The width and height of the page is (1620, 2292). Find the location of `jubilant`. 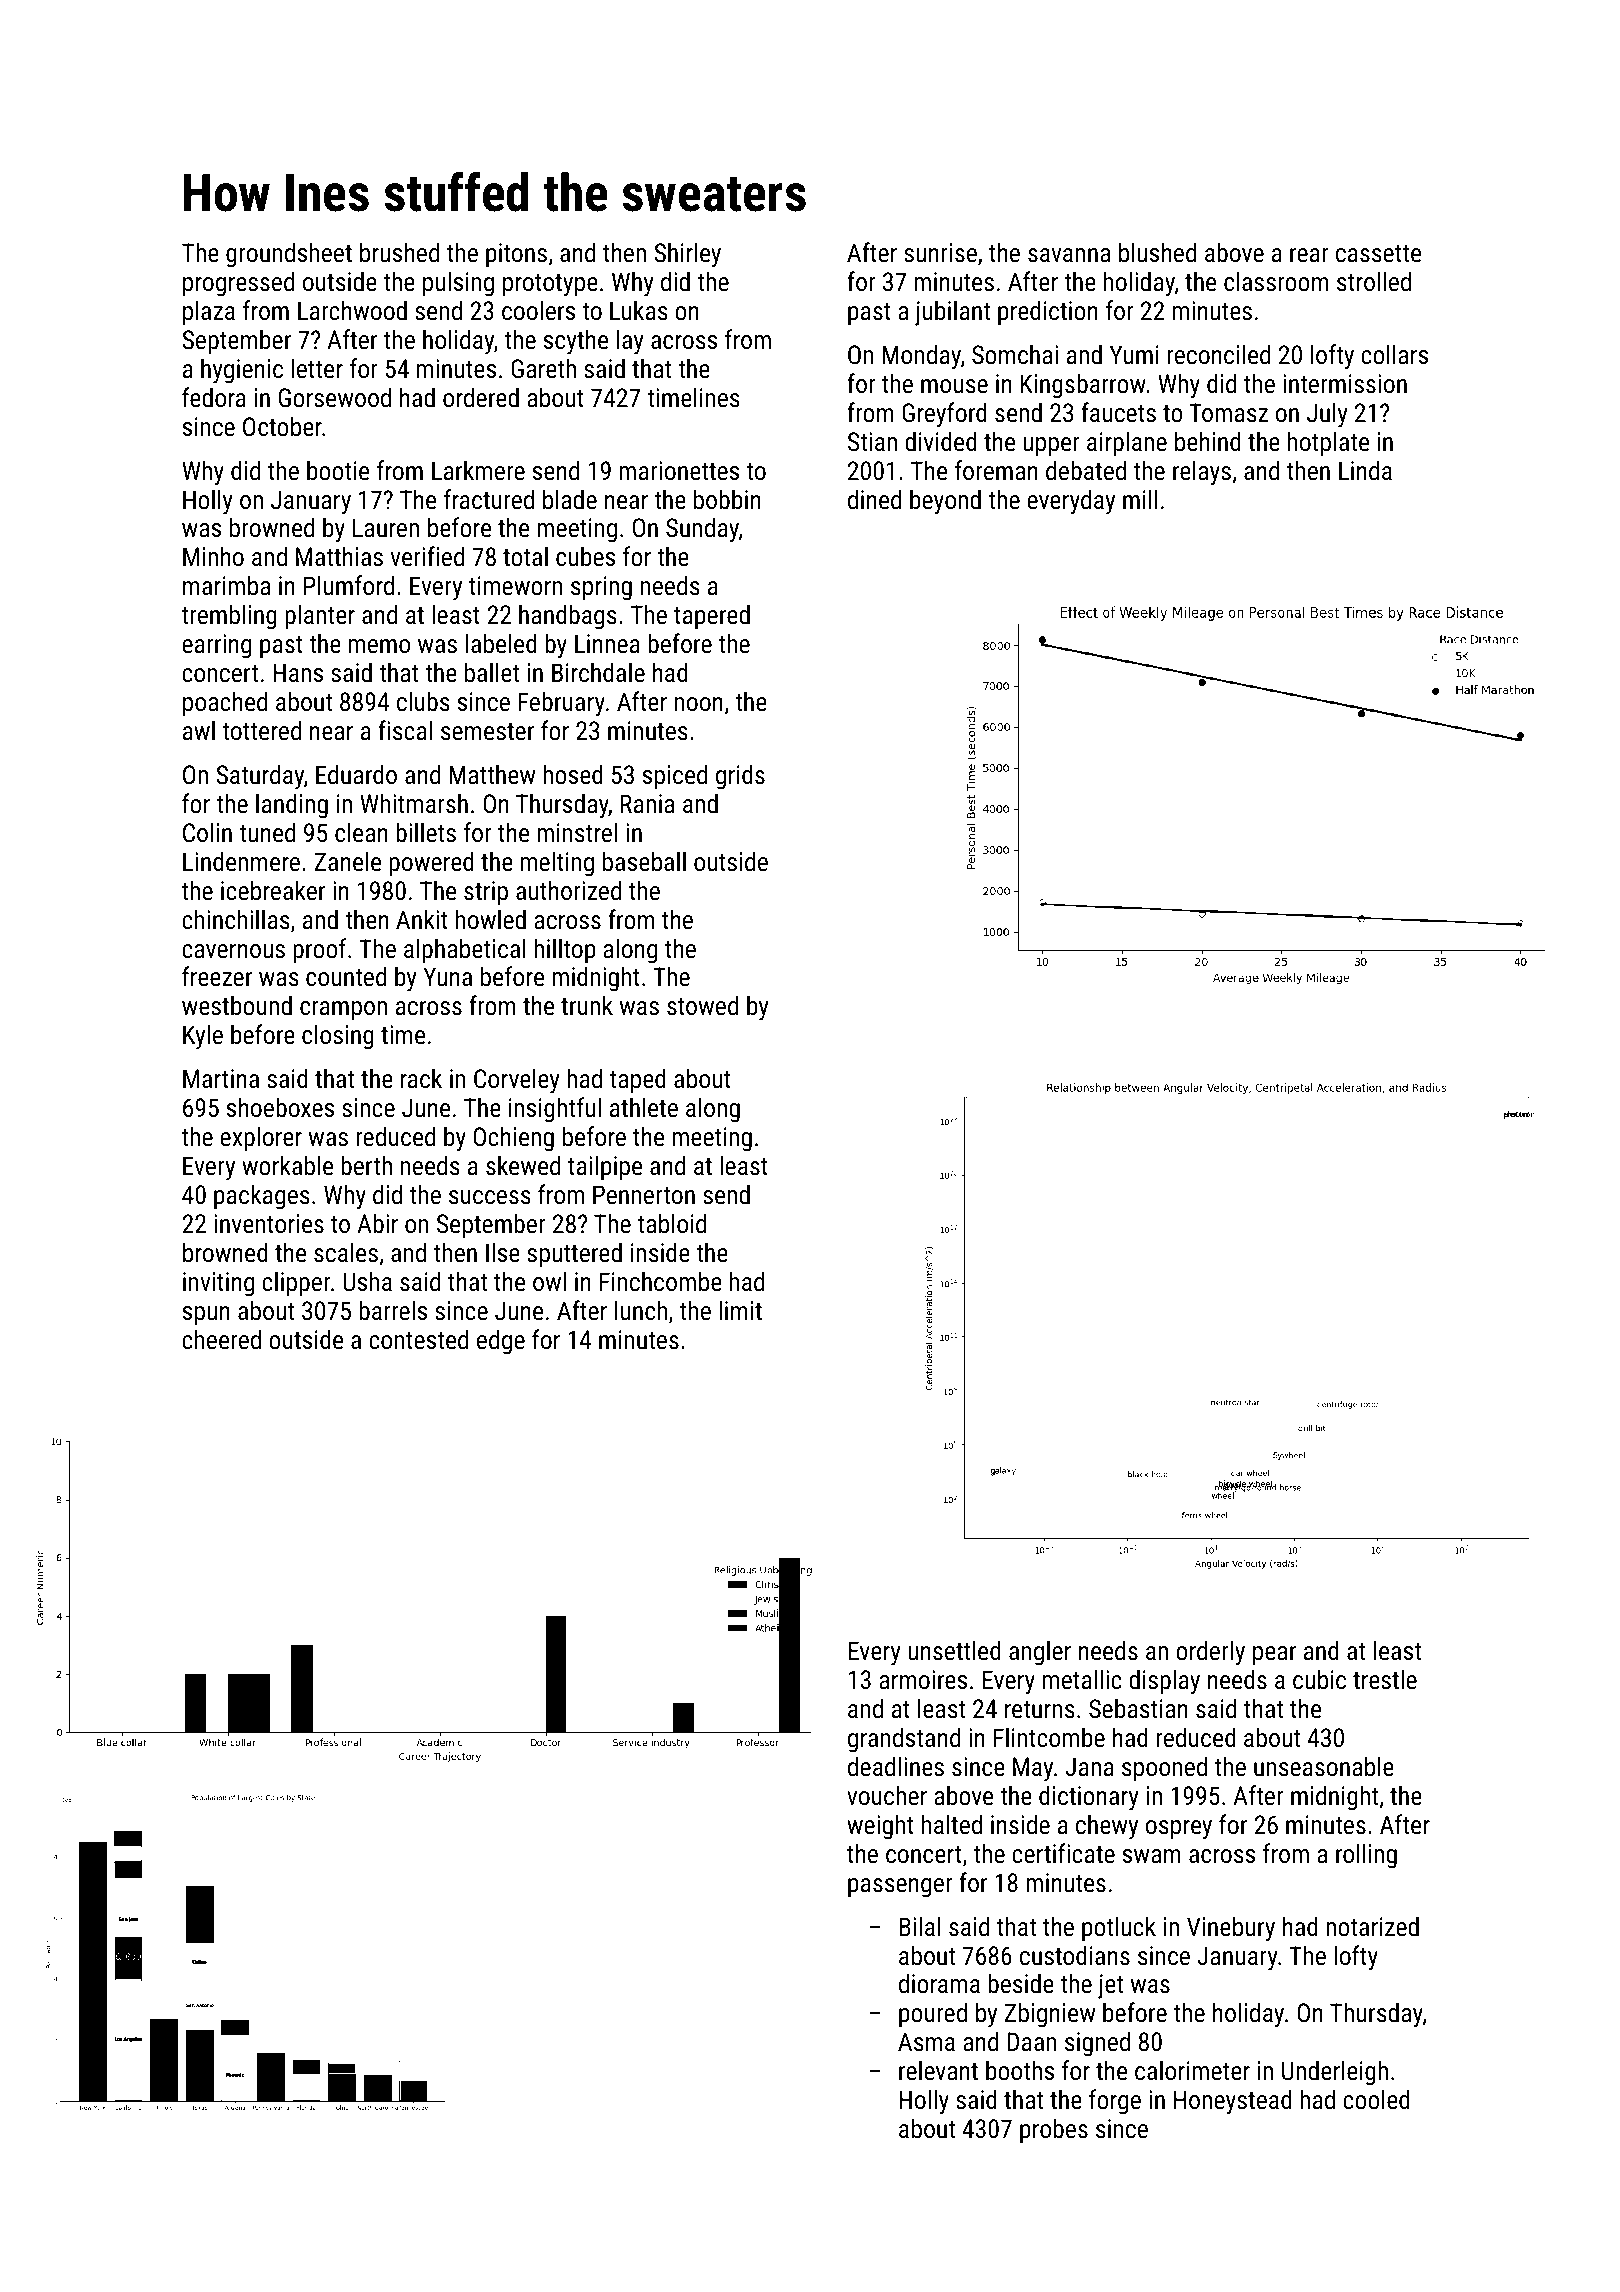

jubilant is located at coordinates (952, 313).
